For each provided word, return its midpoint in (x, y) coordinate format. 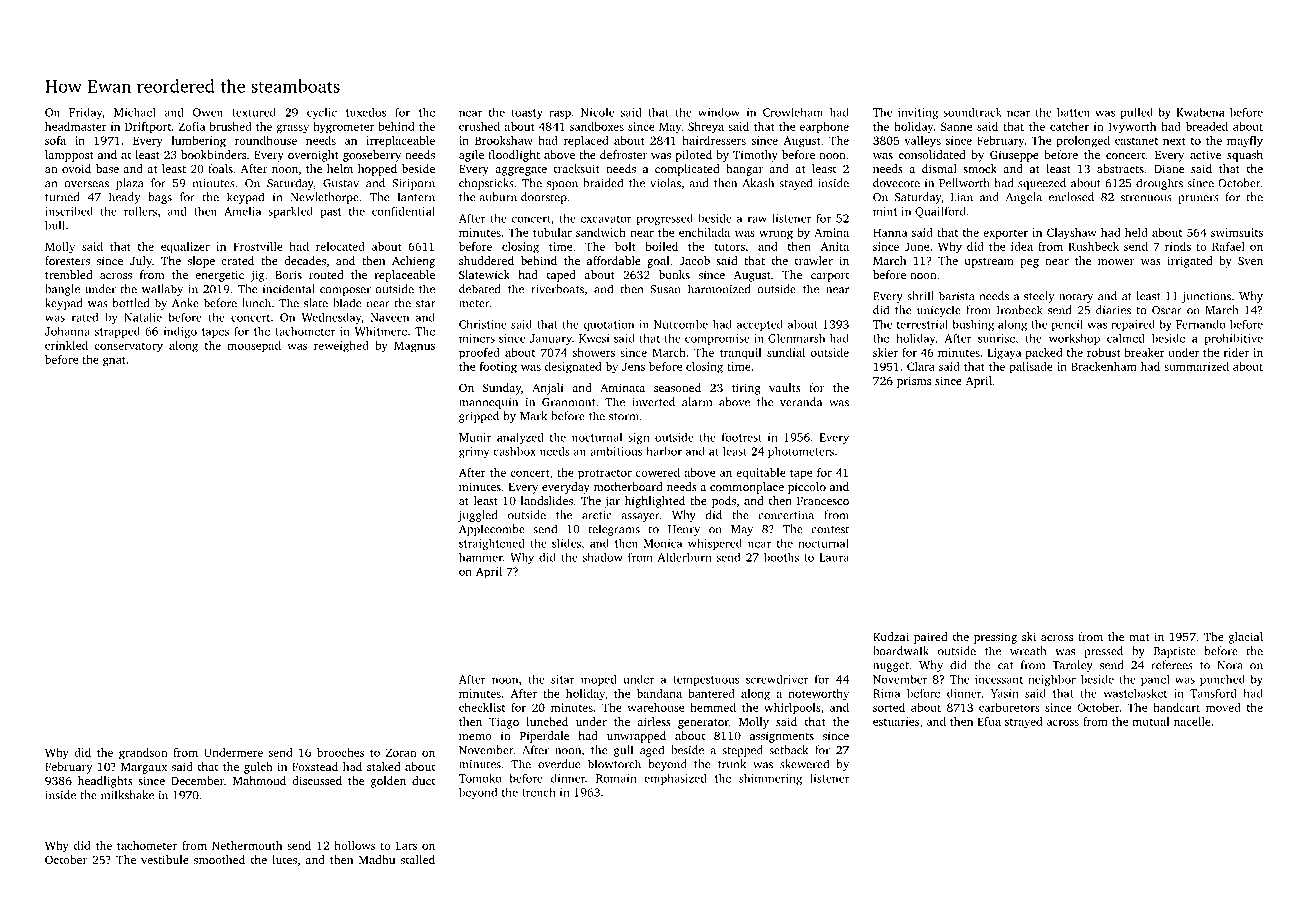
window (719, 112)
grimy (474, 452)
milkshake (127, 795)
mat (1139, 637)
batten (1073, 112)
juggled (477, 516)
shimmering (770, 779)
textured (254, 112)
